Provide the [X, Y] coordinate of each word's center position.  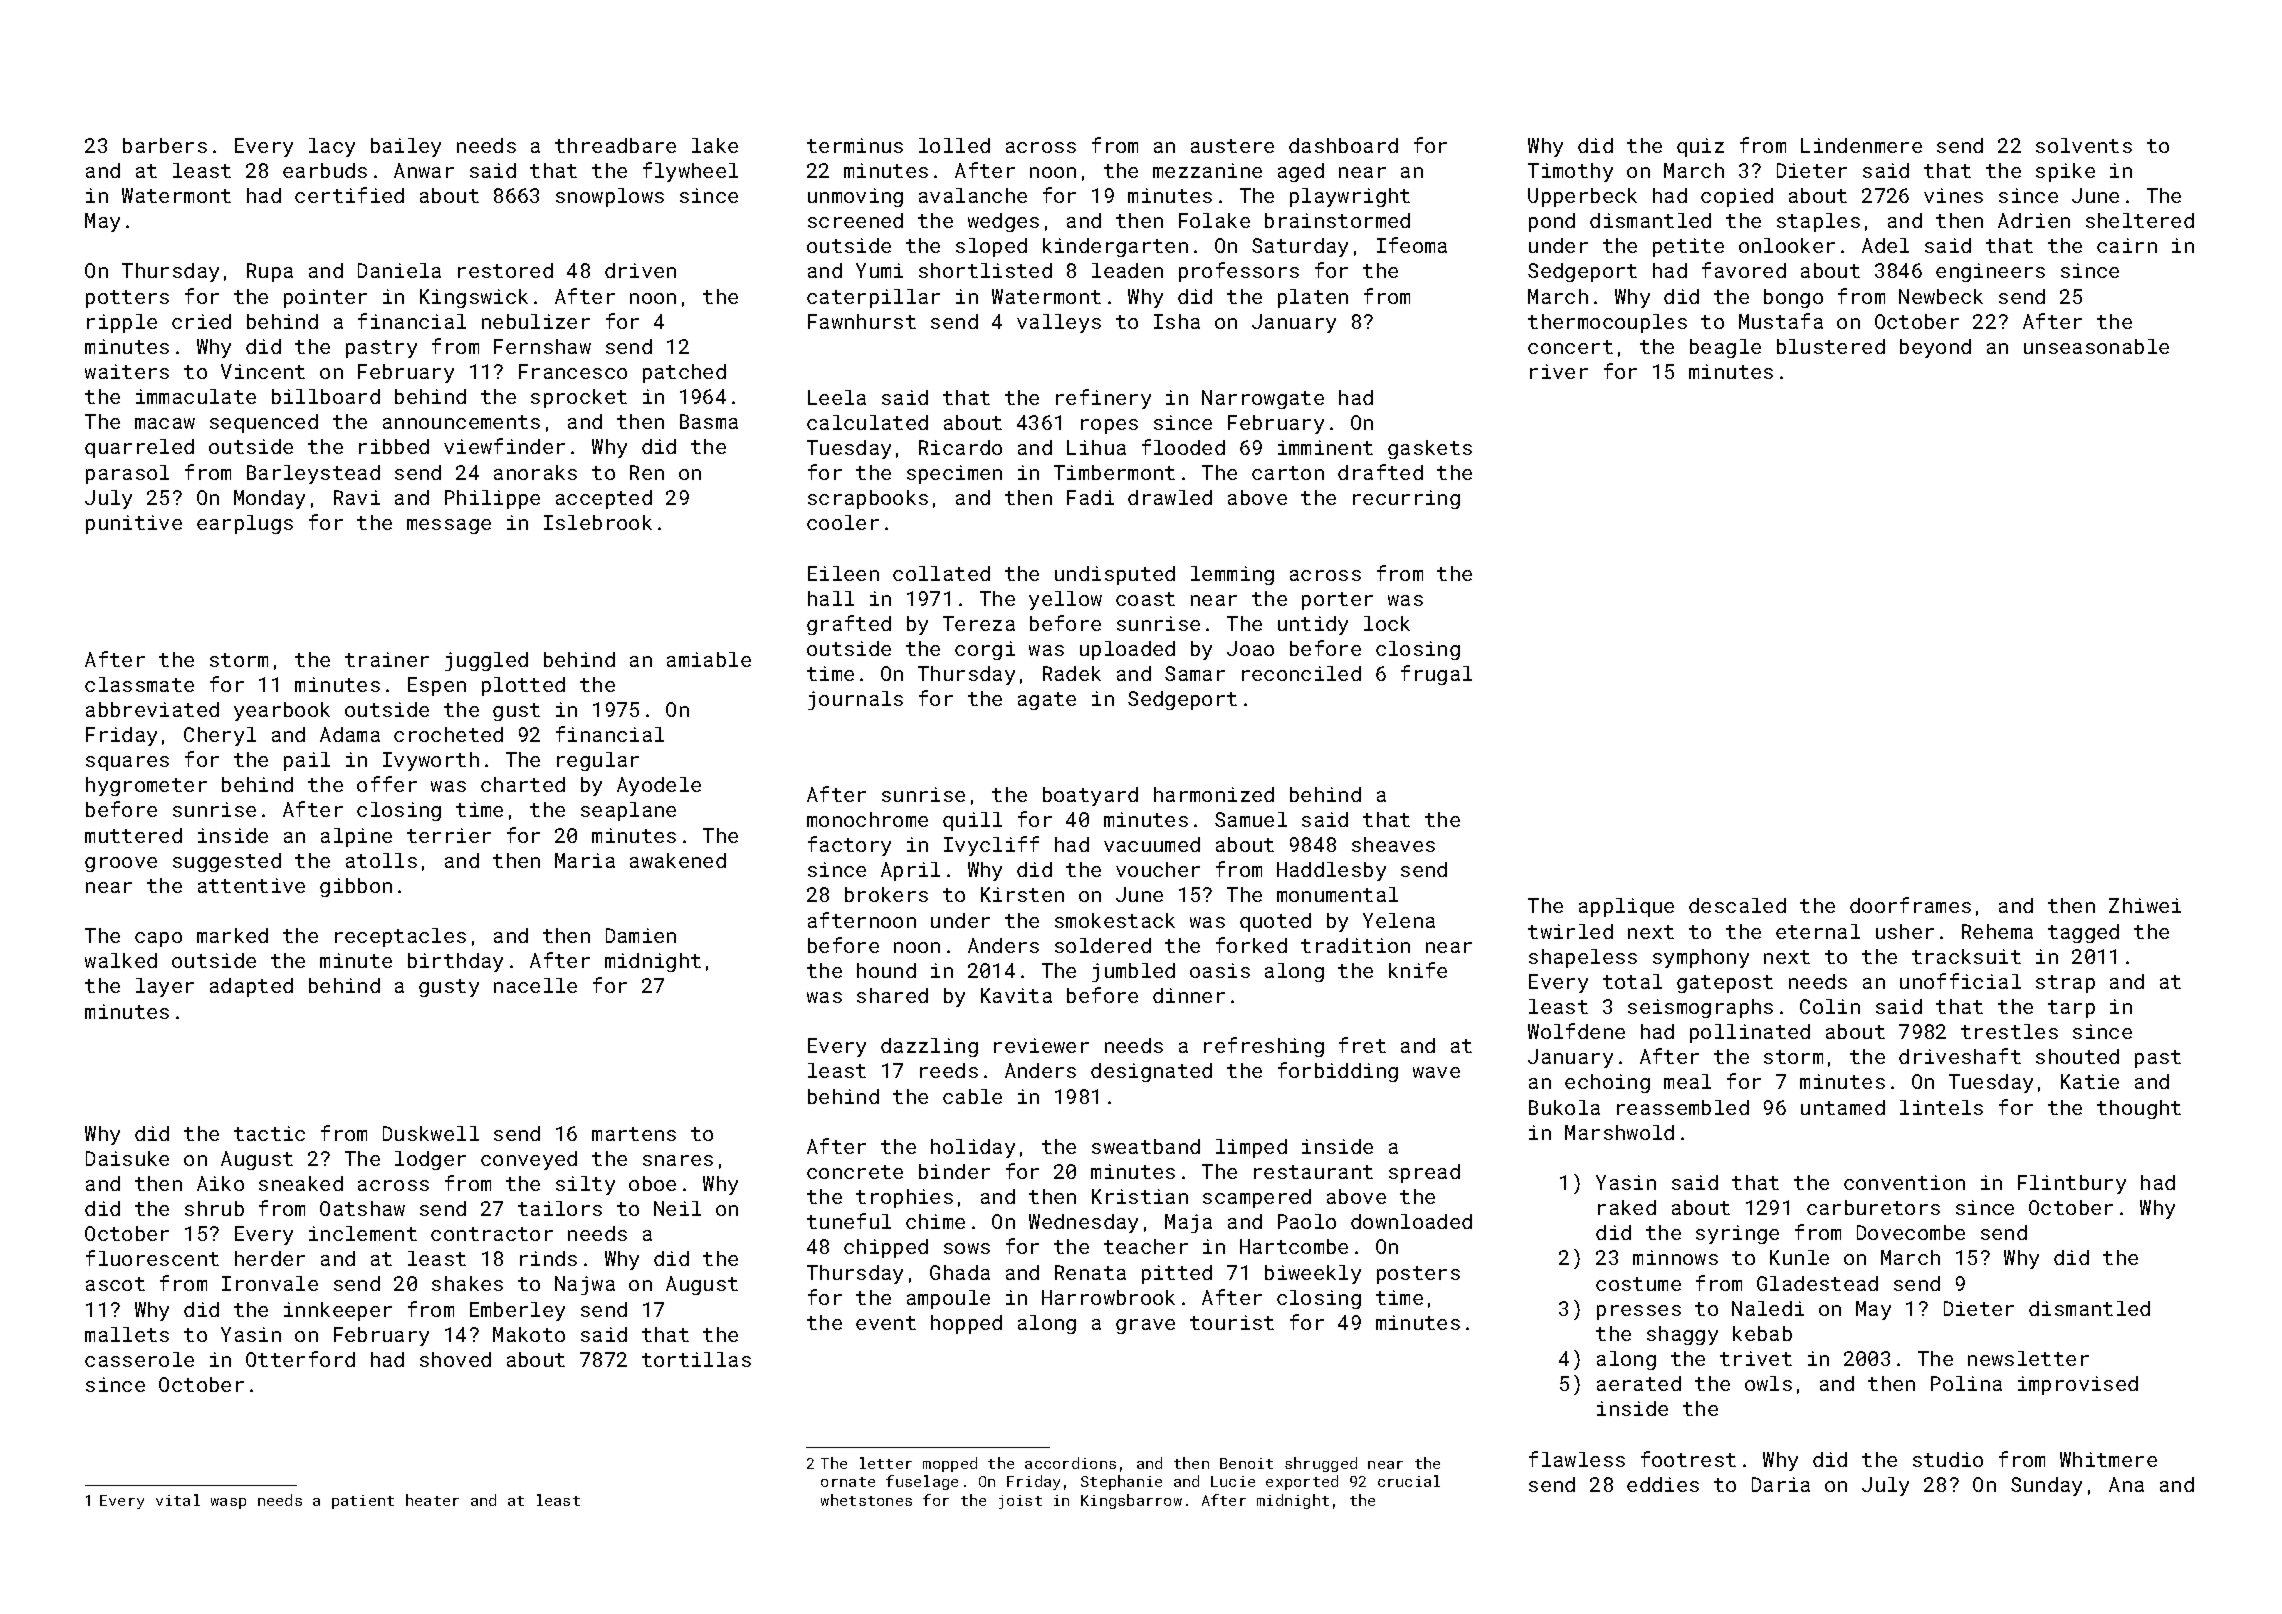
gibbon [356, 887]
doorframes [1910, 905]
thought [2139, 1109]
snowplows [610, 197]
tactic [269, 1133]
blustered [1831, 346]
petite [1688, 247]
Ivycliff [991, 846]
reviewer [1041, 1045]
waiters [127, 371]
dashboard [1343, 145]
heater [432, 1500]
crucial [1409, 1481]
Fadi [1090, 497]
